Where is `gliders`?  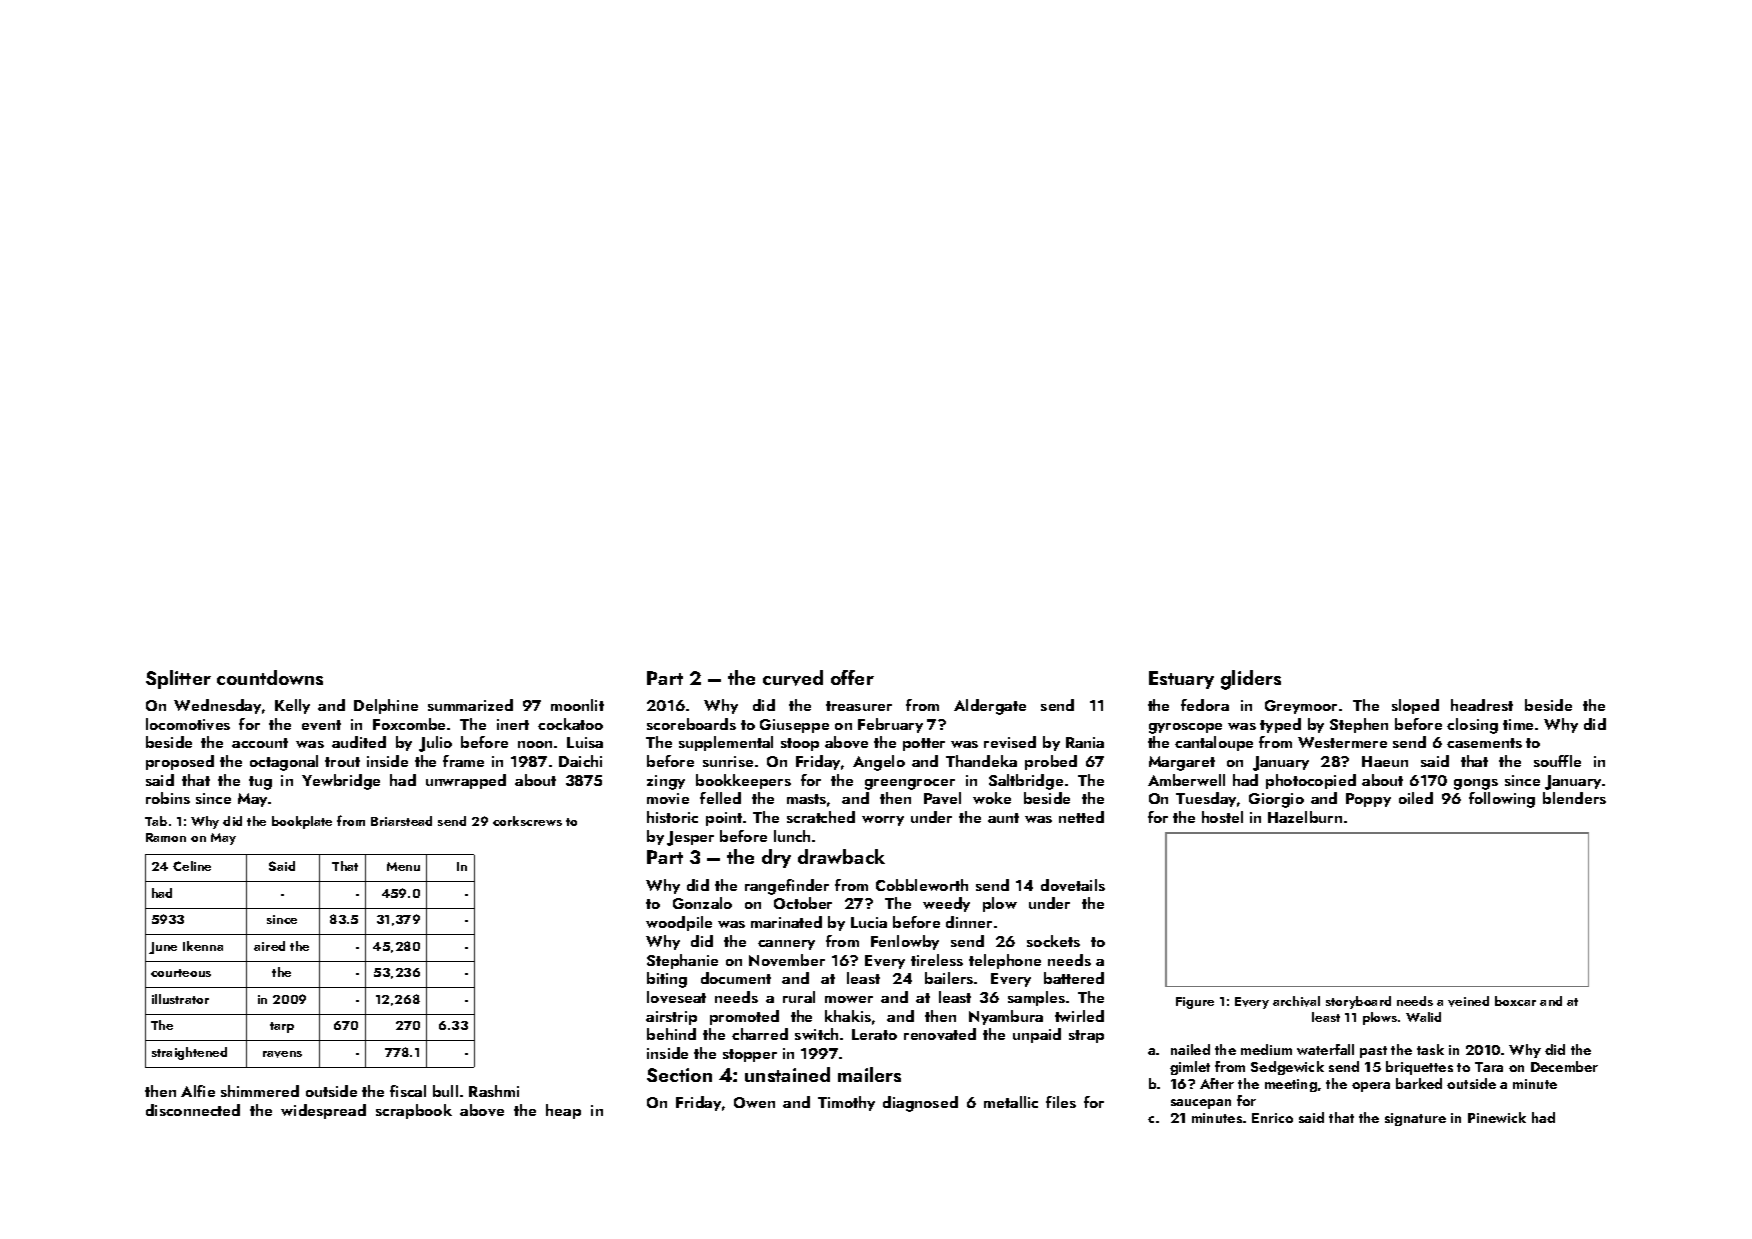 gliders is located at coordinates (1251, 680).
